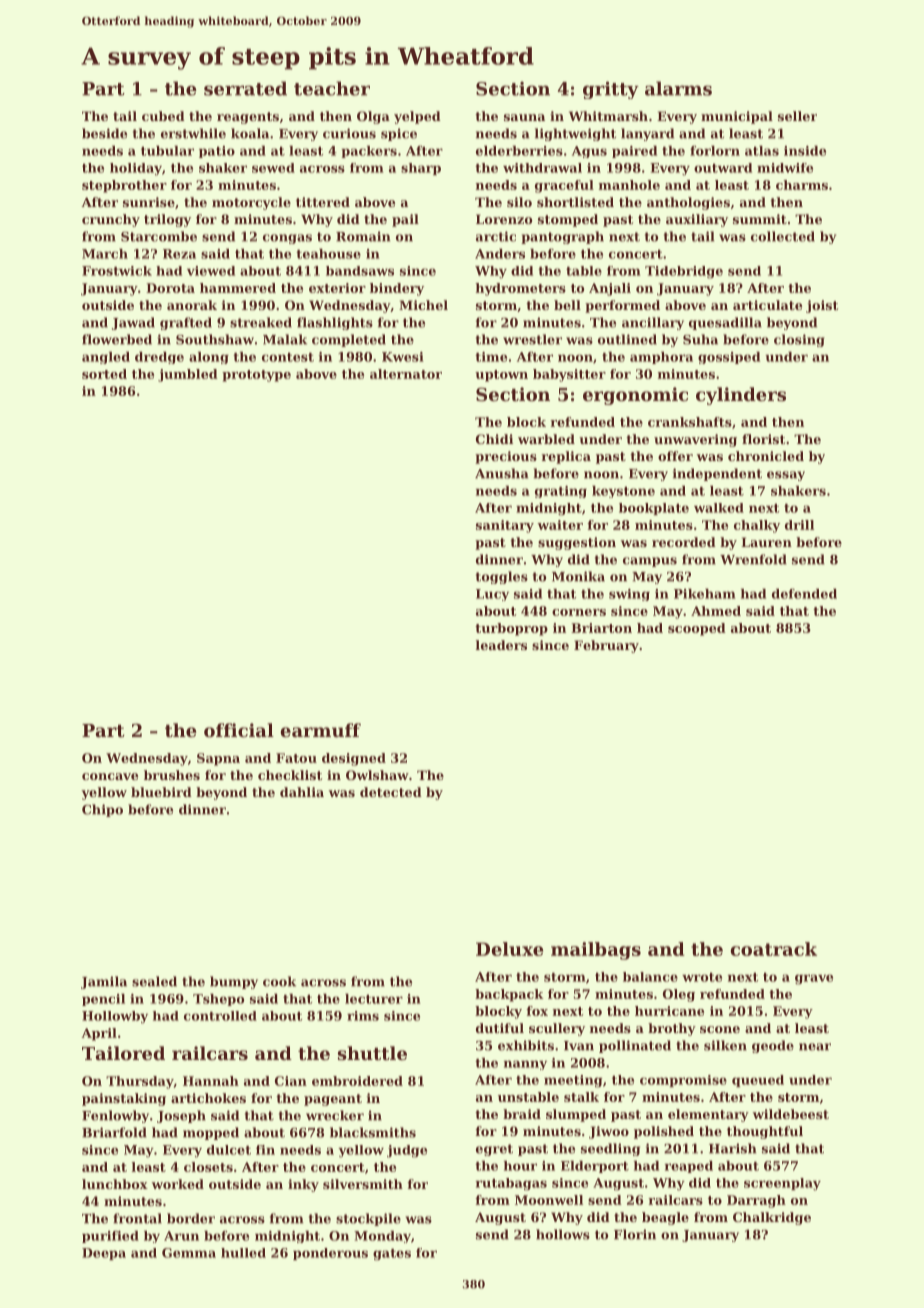  Describe the element at coordinates (288, 357) in the screenshot. I see `contest` at that location.
